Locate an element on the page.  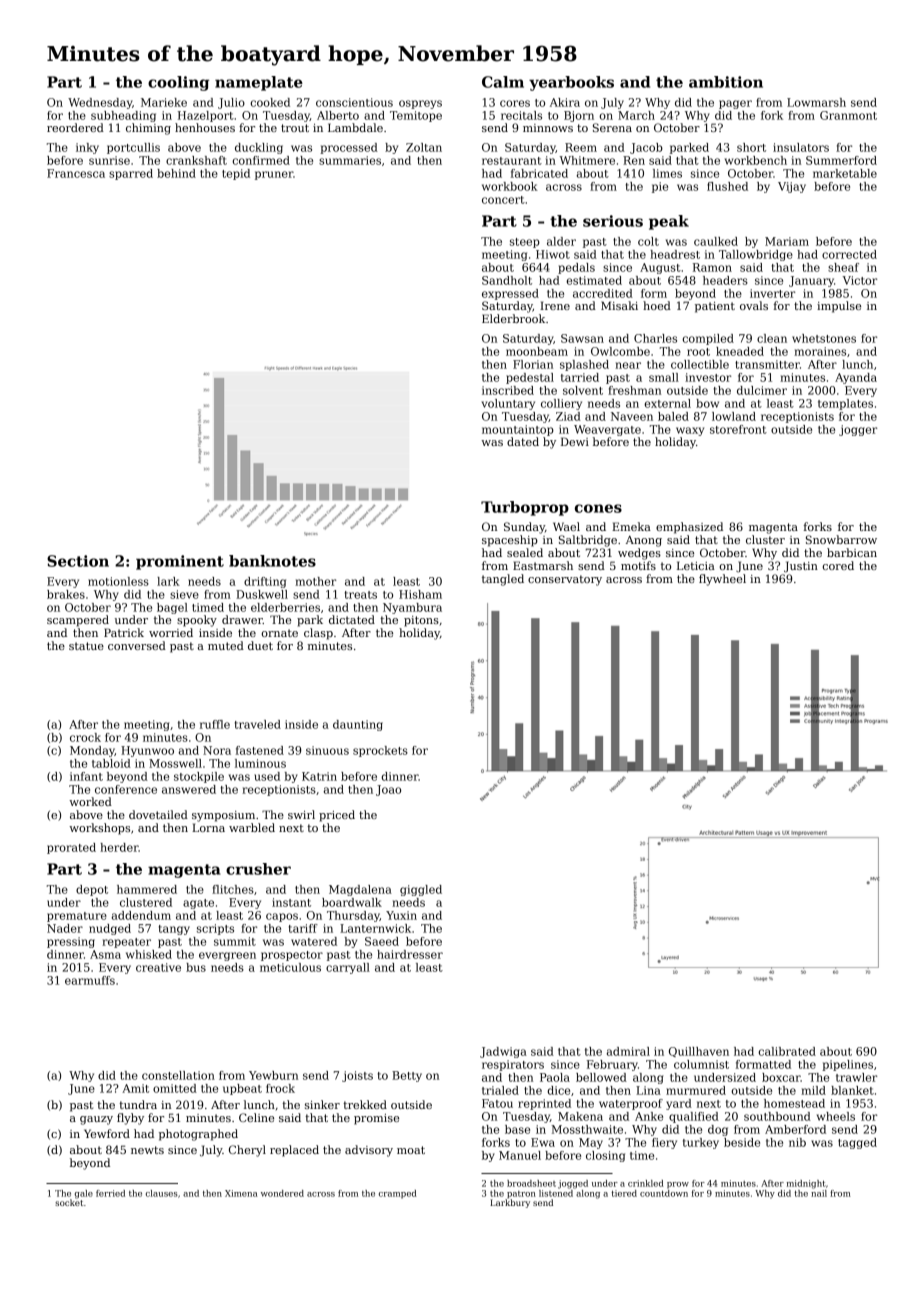
Granmont is located at coordinates (848, 115).
